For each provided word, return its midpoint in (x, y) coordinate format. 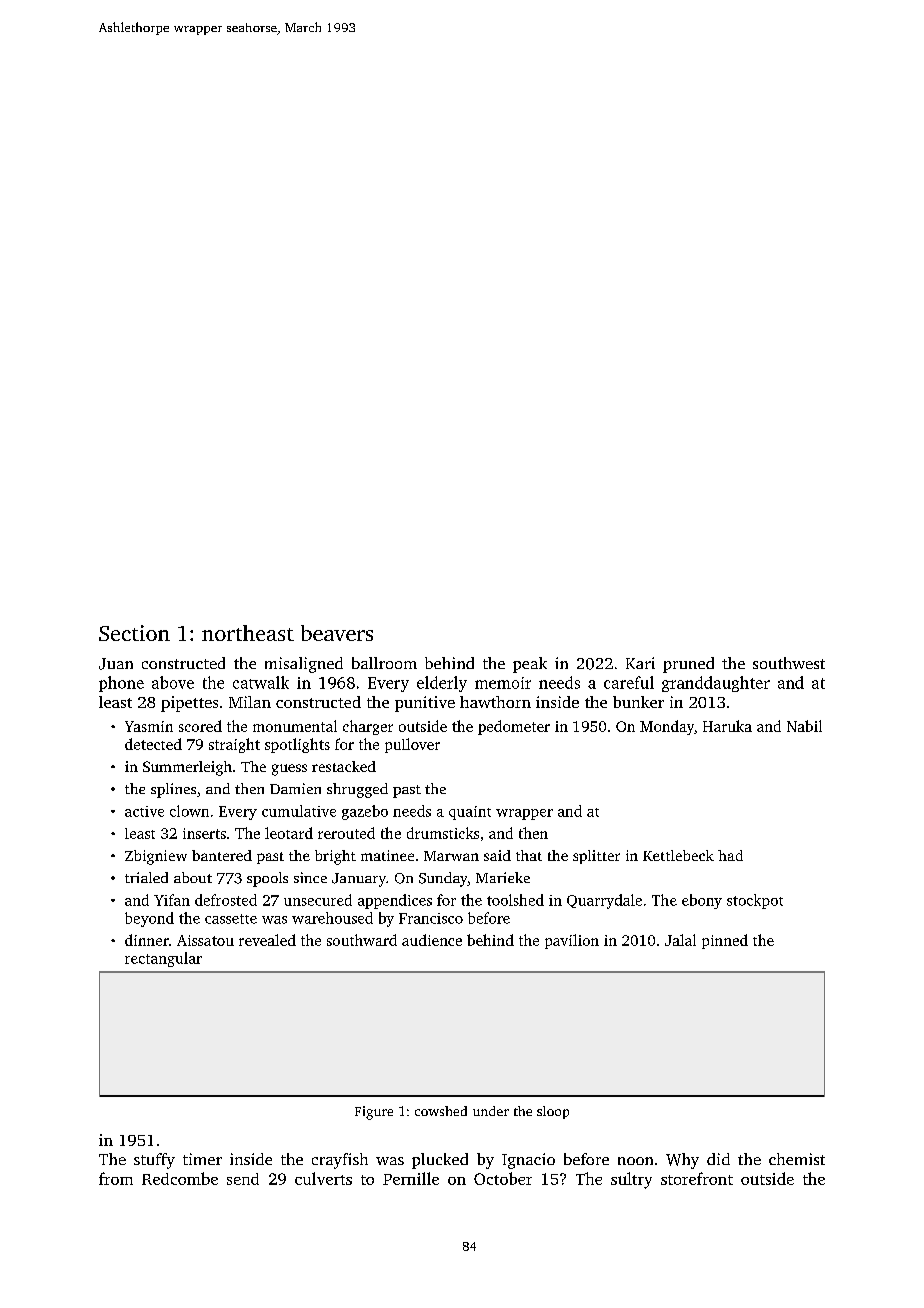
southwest (789, 663)
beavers (337, 633)
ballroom (384, 663)
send (243, 1179)
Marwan (451, 856)
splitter (596, 857)
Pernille (411, 1178)
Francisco (431, 918)
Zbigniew (156, 857)
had (730, 855)
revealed (267, 940)
